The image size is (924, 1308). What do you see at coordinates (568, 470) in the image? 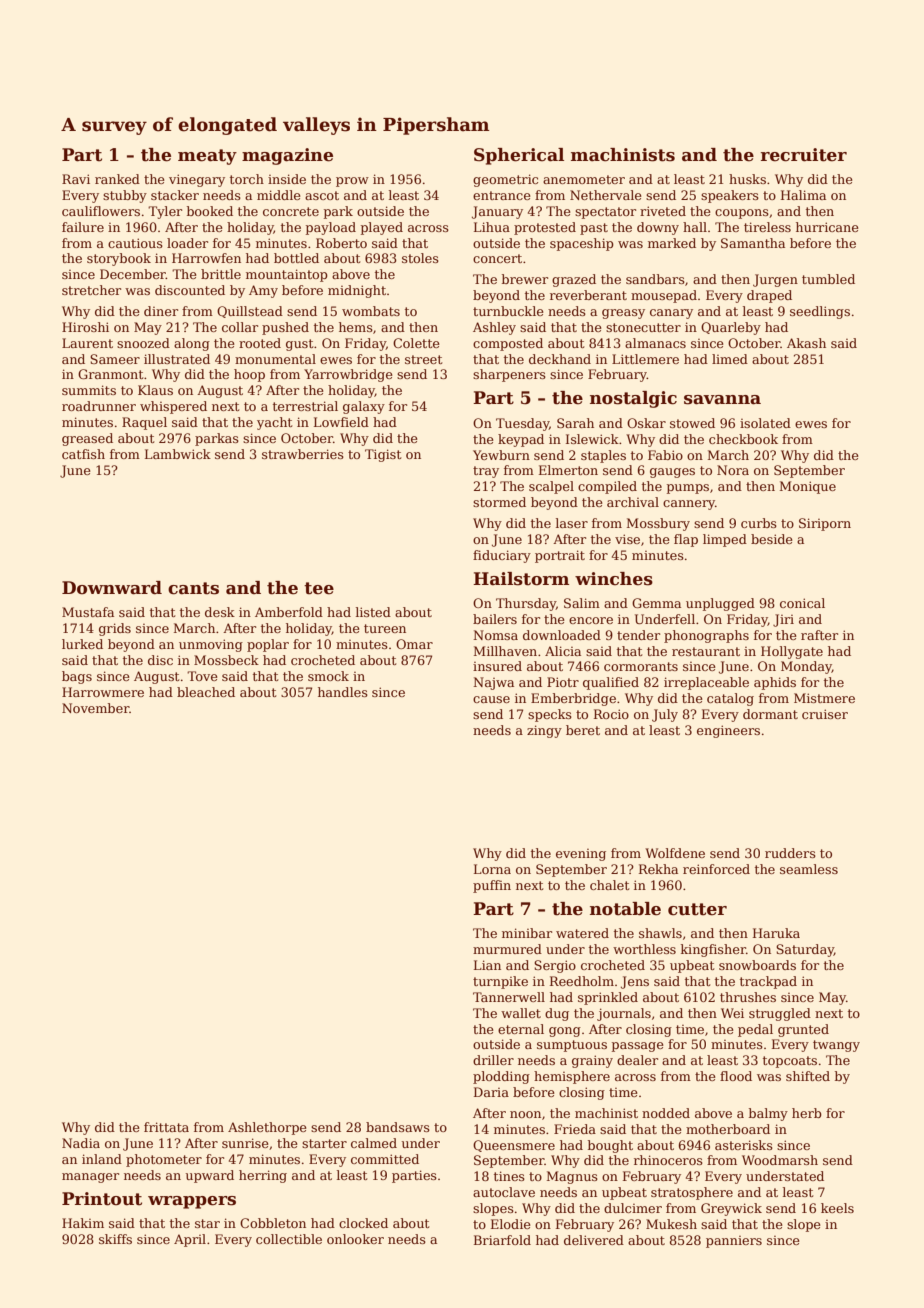
I see `Elmerton` at bounding box center [568, 470].
